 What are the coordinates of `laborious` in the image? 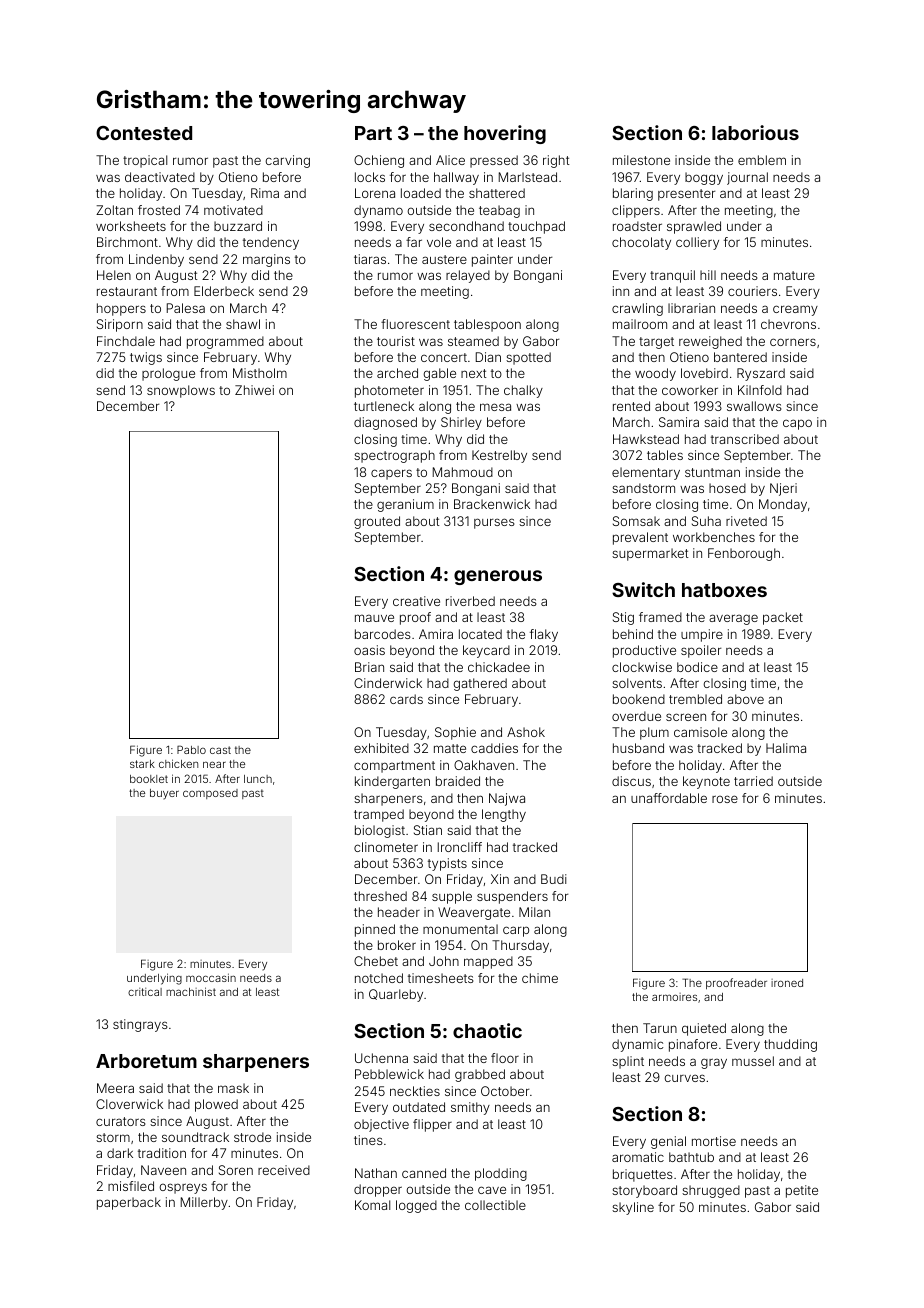 It's located at (755, 132).
